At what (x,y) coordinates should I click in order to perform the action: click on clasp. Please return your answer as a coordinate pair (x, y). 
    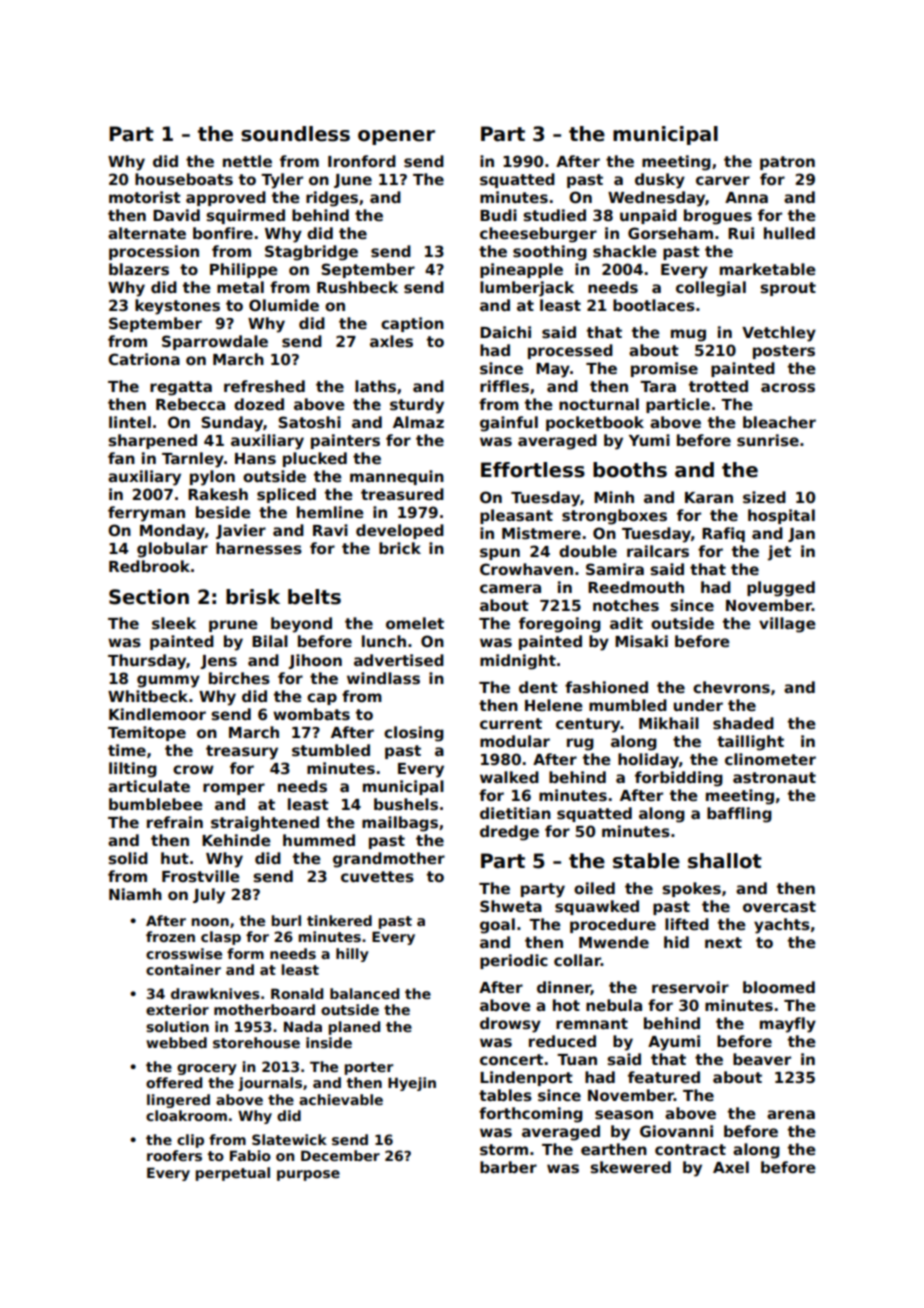
    Looking at the image, I should click on (221, 938).
